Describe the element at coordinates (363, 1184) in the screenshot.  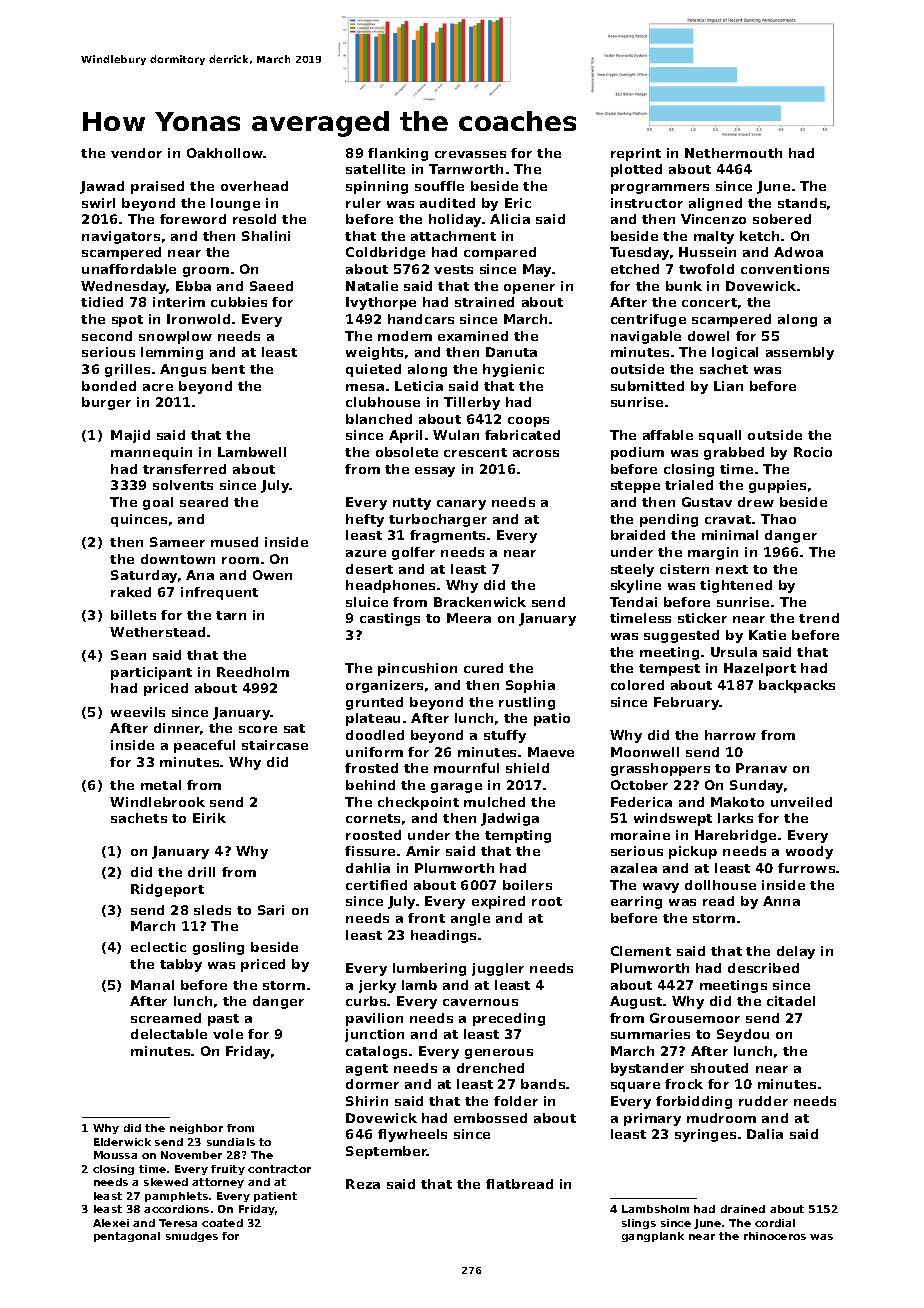
I see `Reza` at that location.
